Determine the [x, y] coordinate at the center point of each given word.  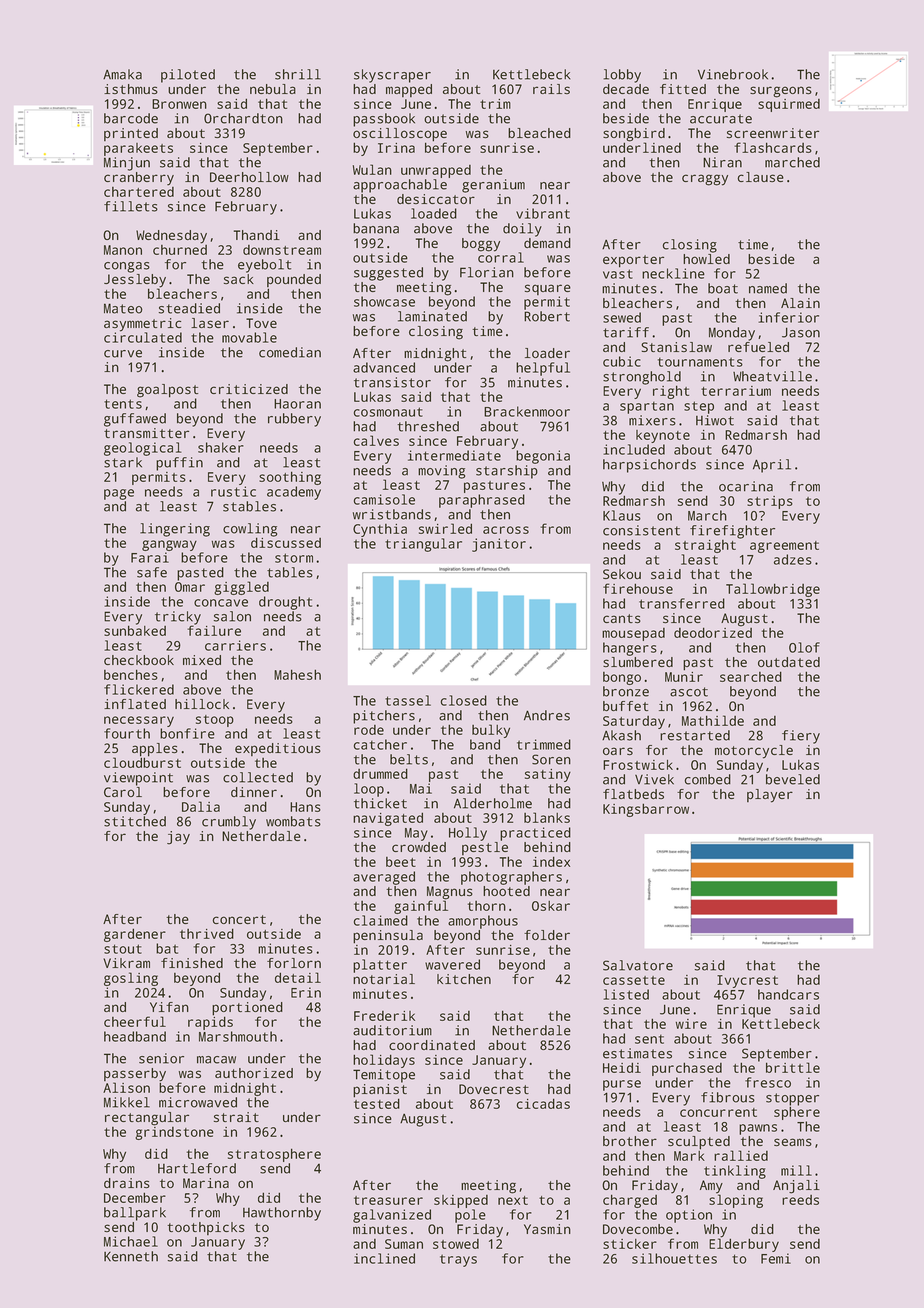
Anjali [796, 1187]
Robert [547, 316]
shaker [221, 447]
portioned [247, 1008]
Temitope [384, 1076]
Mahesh [297, 674]
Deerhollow [249, 177]
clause [760, 177]
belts [409, 759]
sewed [622, 317]
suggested [388, 274]
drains [127, 1183]
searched [751, 676]
